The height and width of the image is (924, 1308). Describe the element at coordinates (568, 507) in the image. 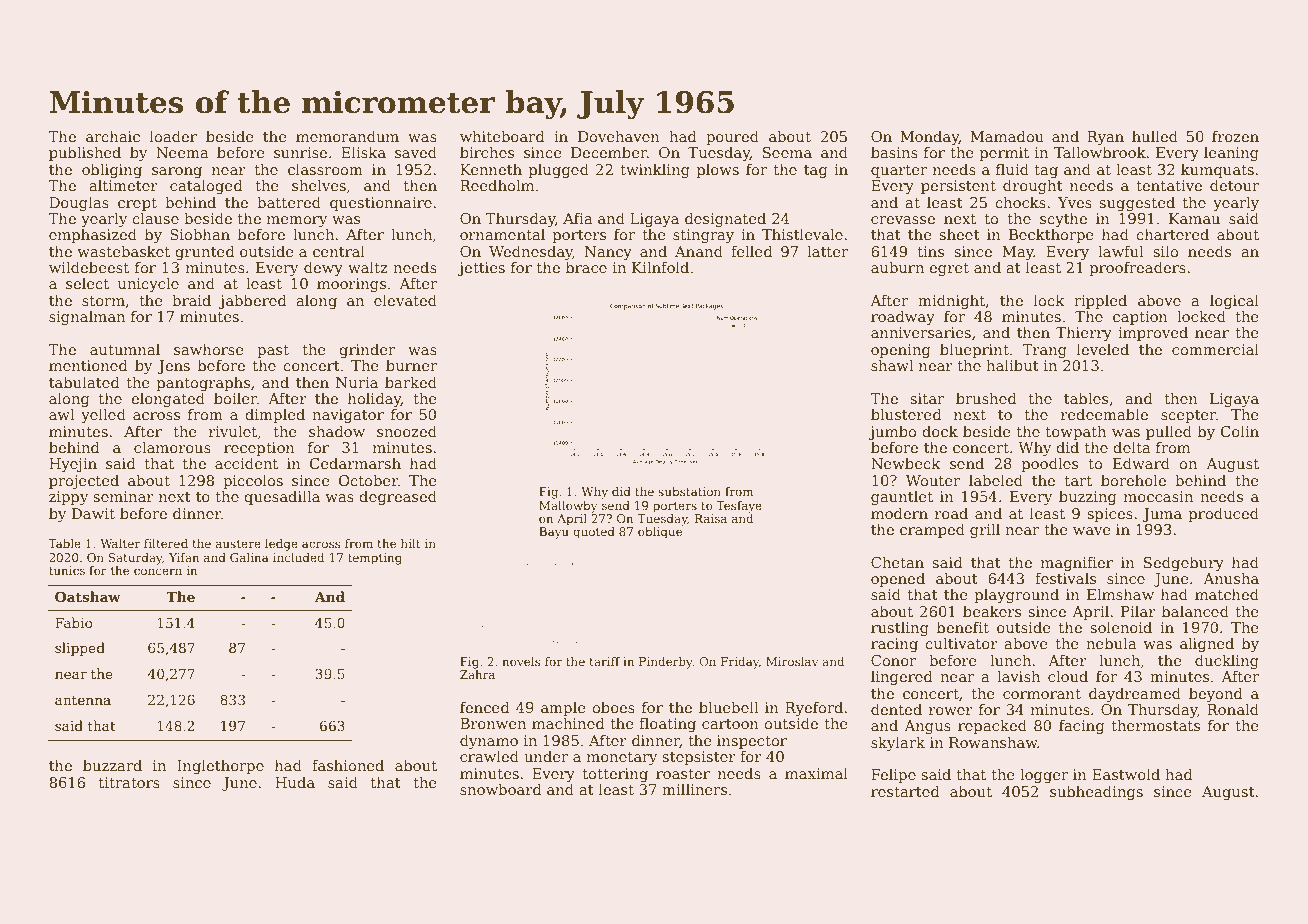

I see `Mallowby` at that location.
